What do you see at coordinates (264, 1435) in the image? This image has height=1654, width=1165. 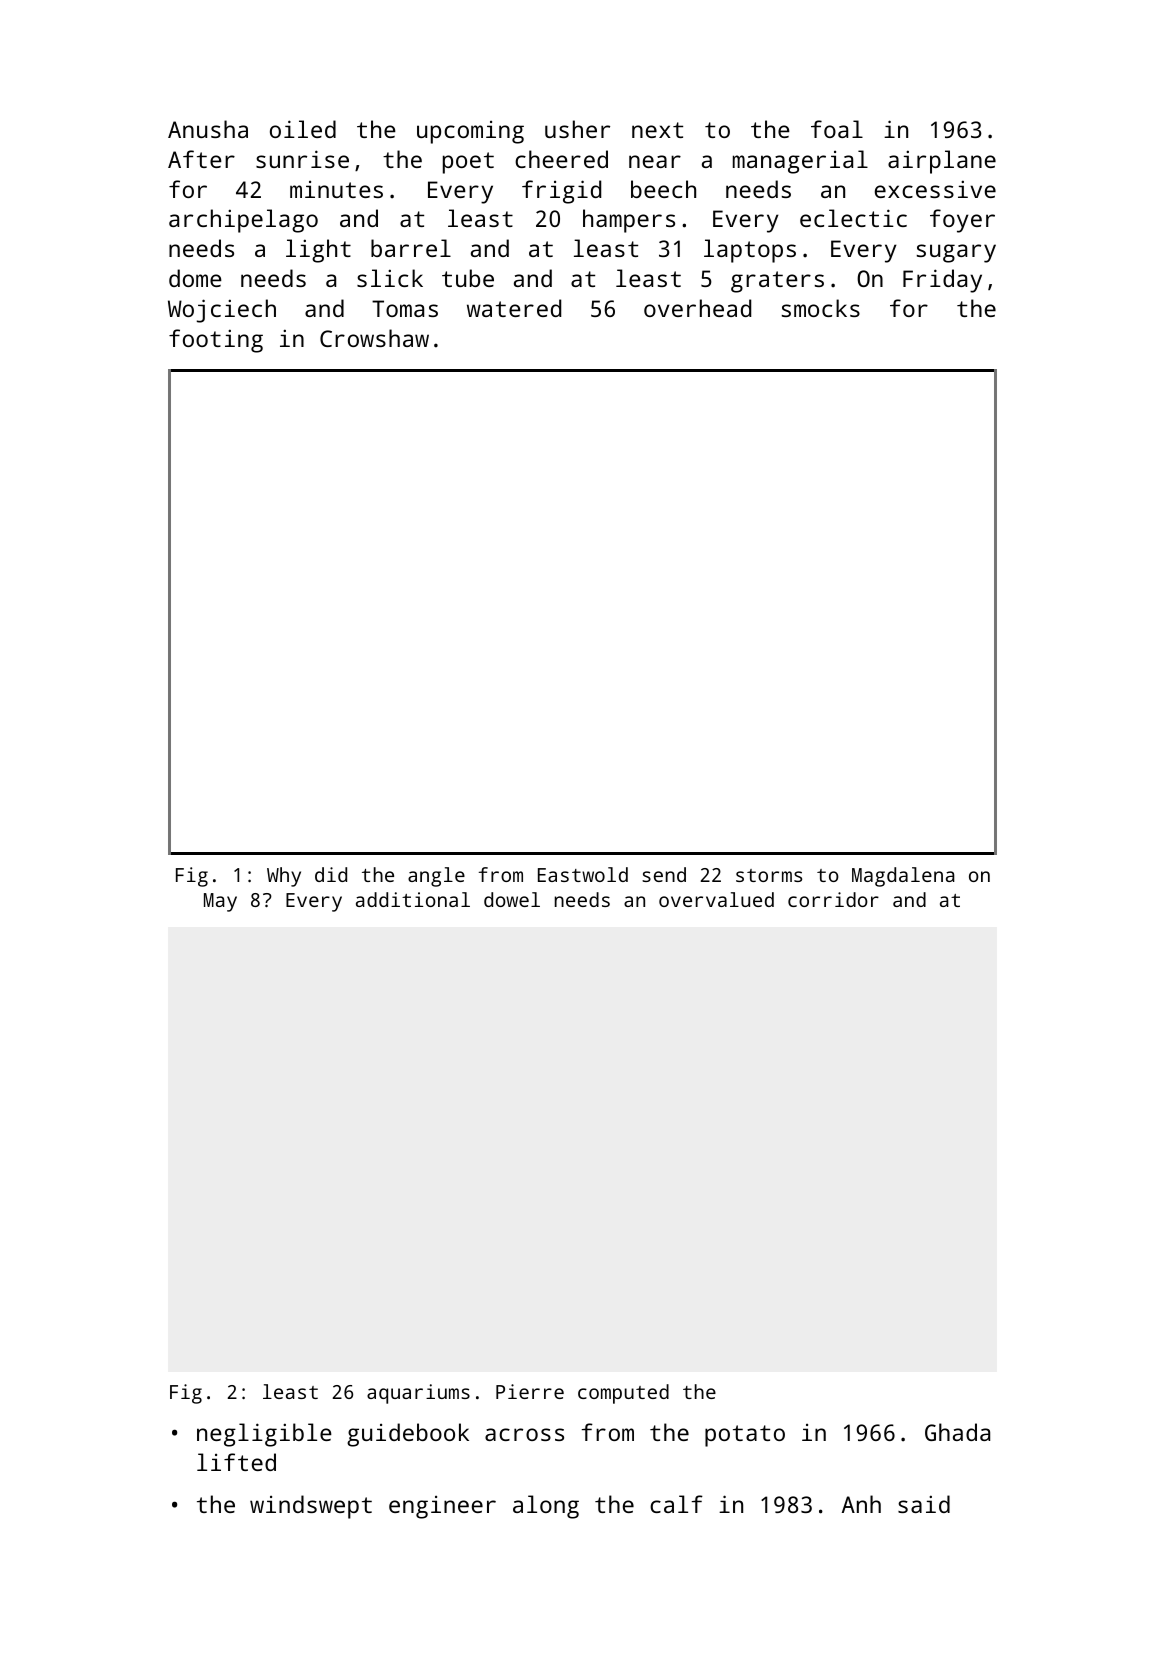 I see `negligible` at bounding box center [264, 1435].
